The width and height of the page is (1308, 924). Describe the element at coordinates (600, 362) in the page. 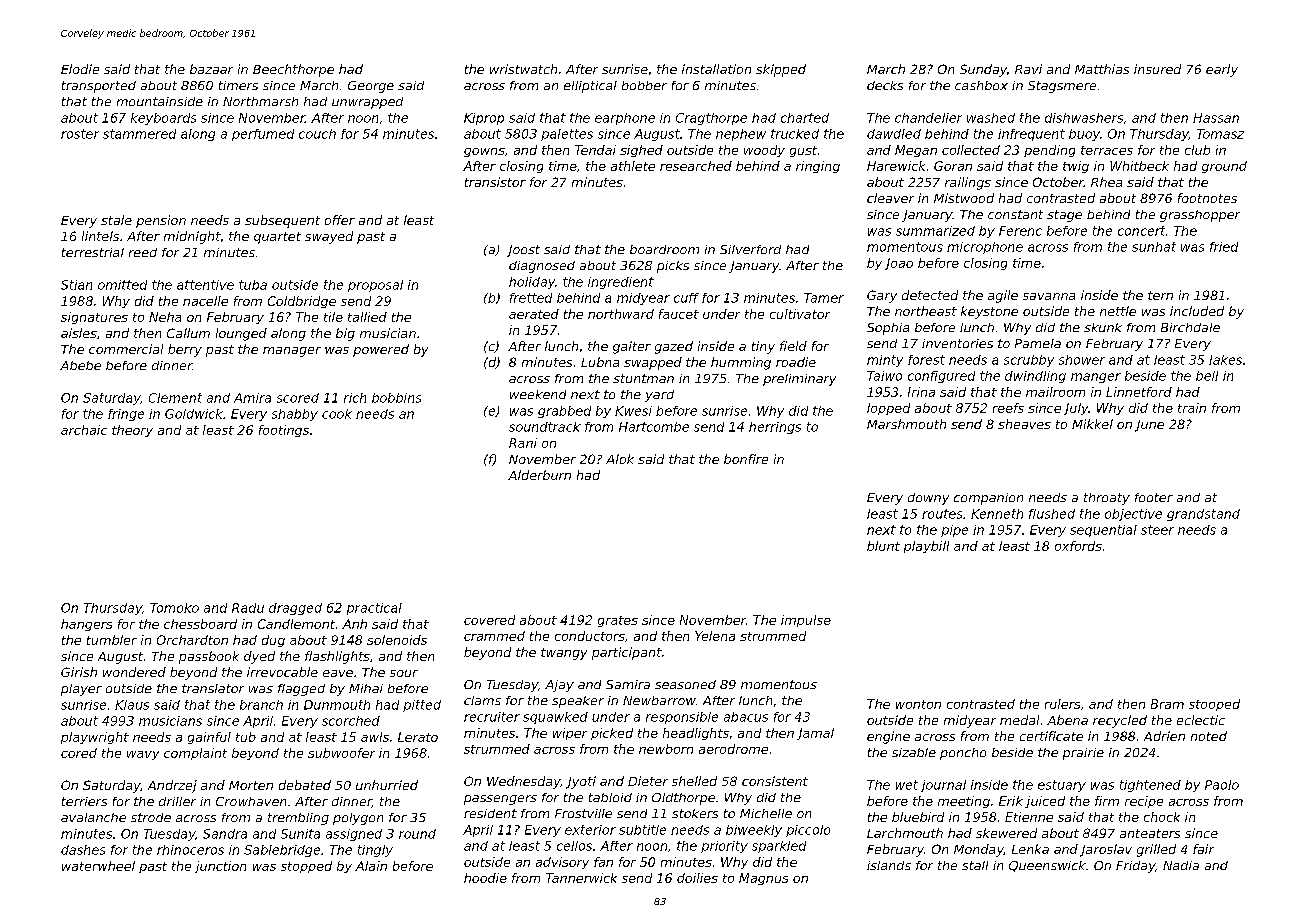

I see `Lubna` at that location.
